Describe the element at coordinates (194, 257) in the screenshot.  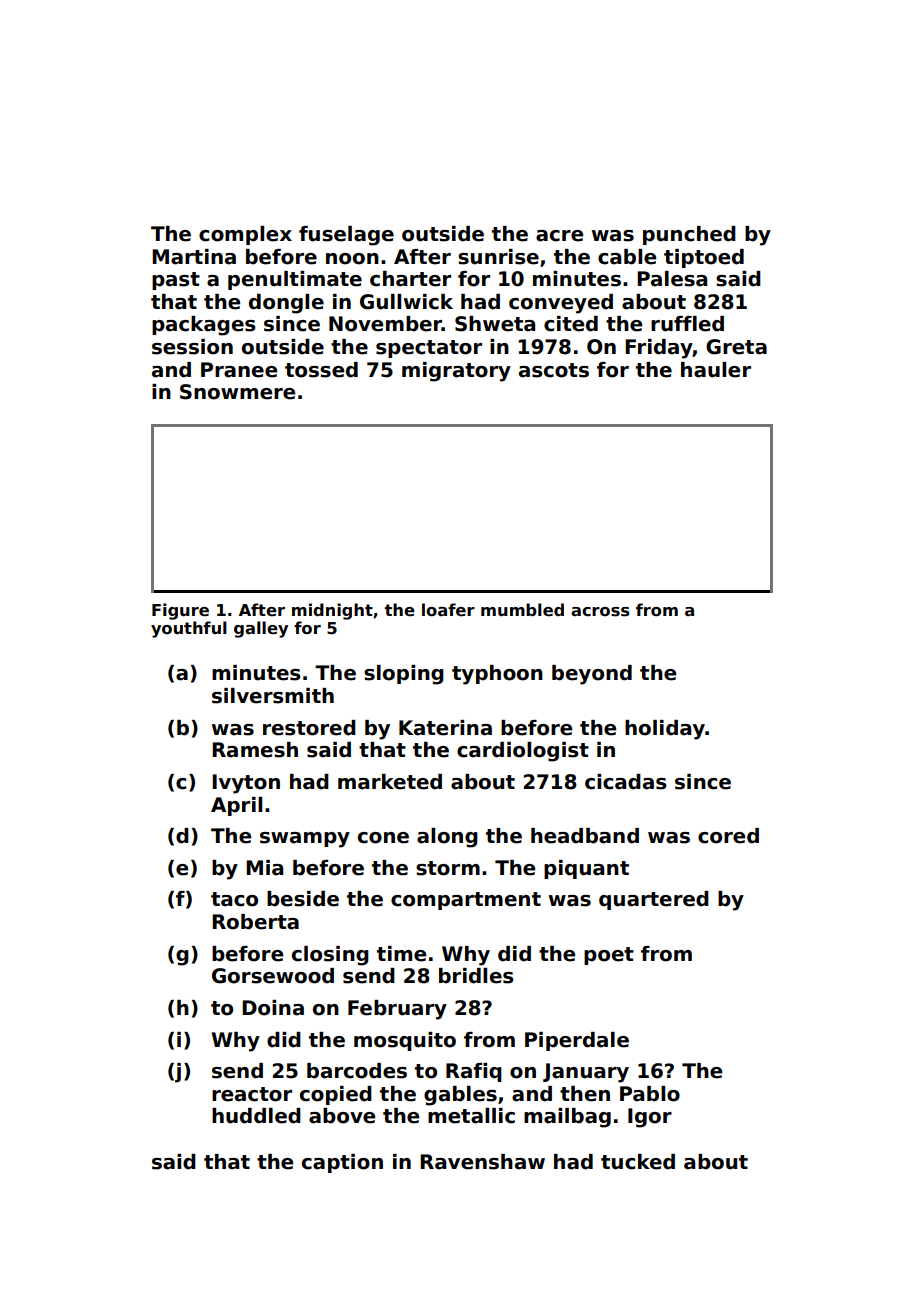
I see `Martina` at that location.
